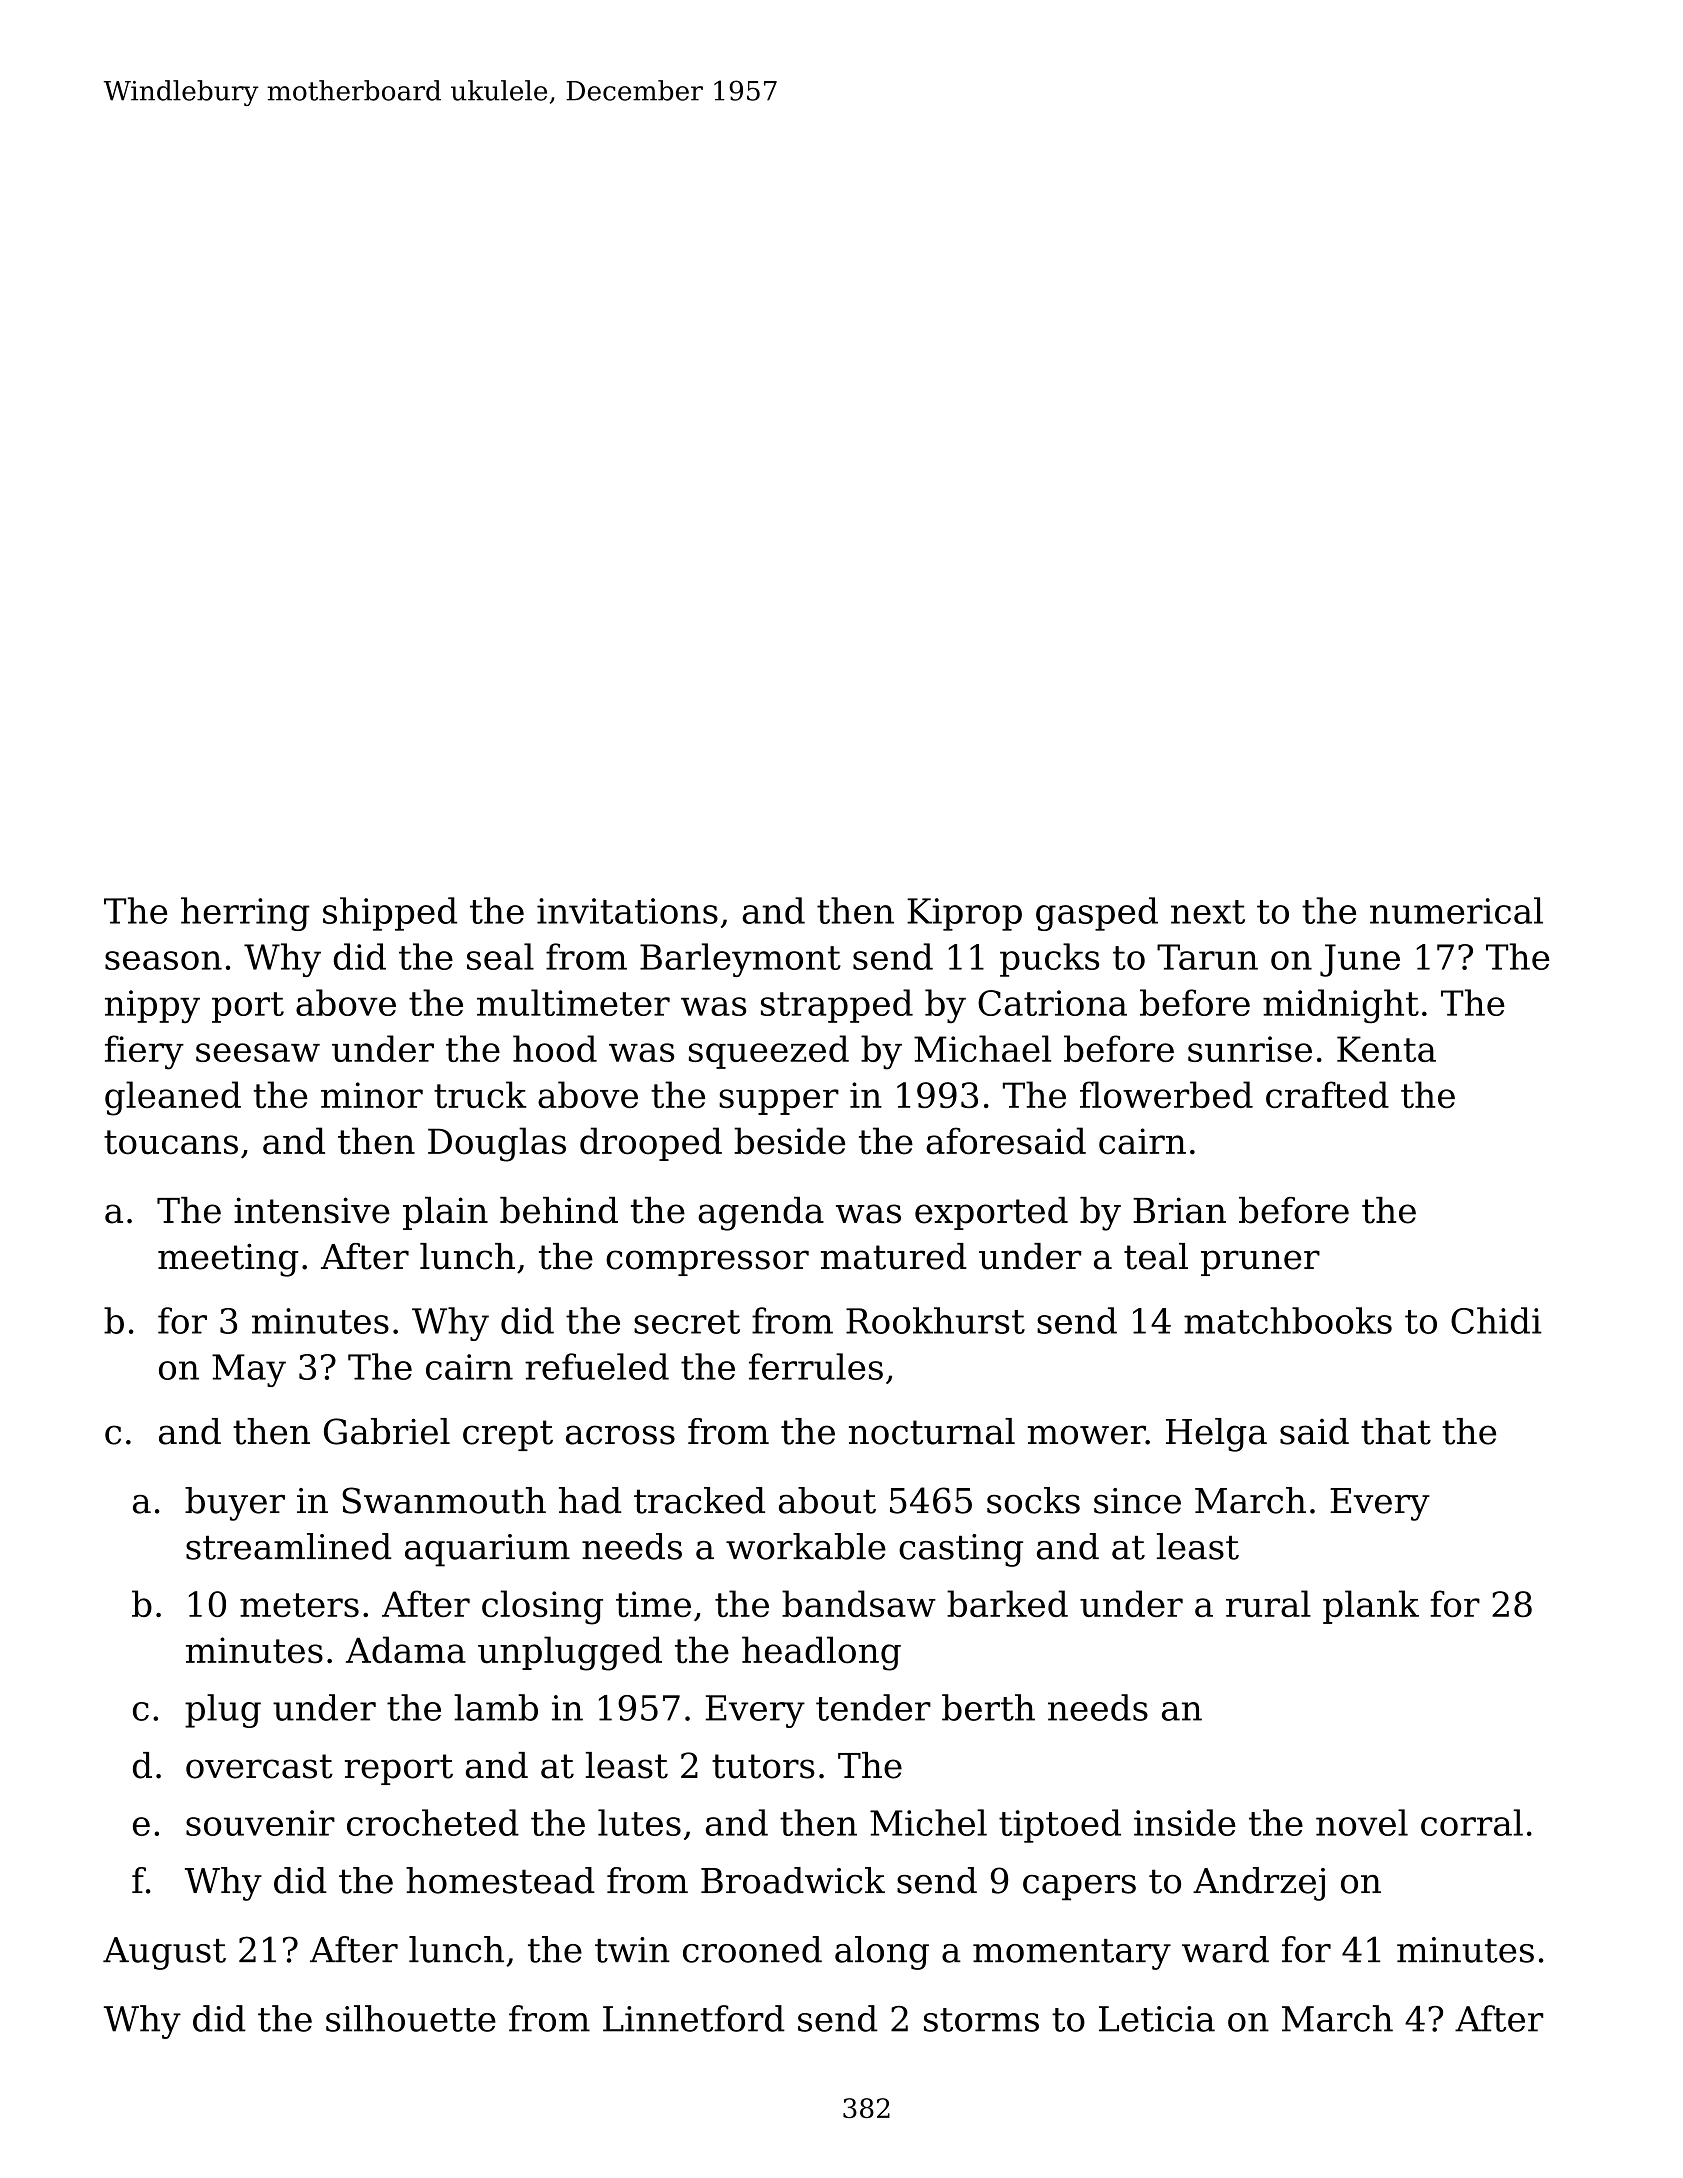 This page has height=2178, width=1683. Describe the element at coordinates (163, 960) in the page. I see `season` at that location.
